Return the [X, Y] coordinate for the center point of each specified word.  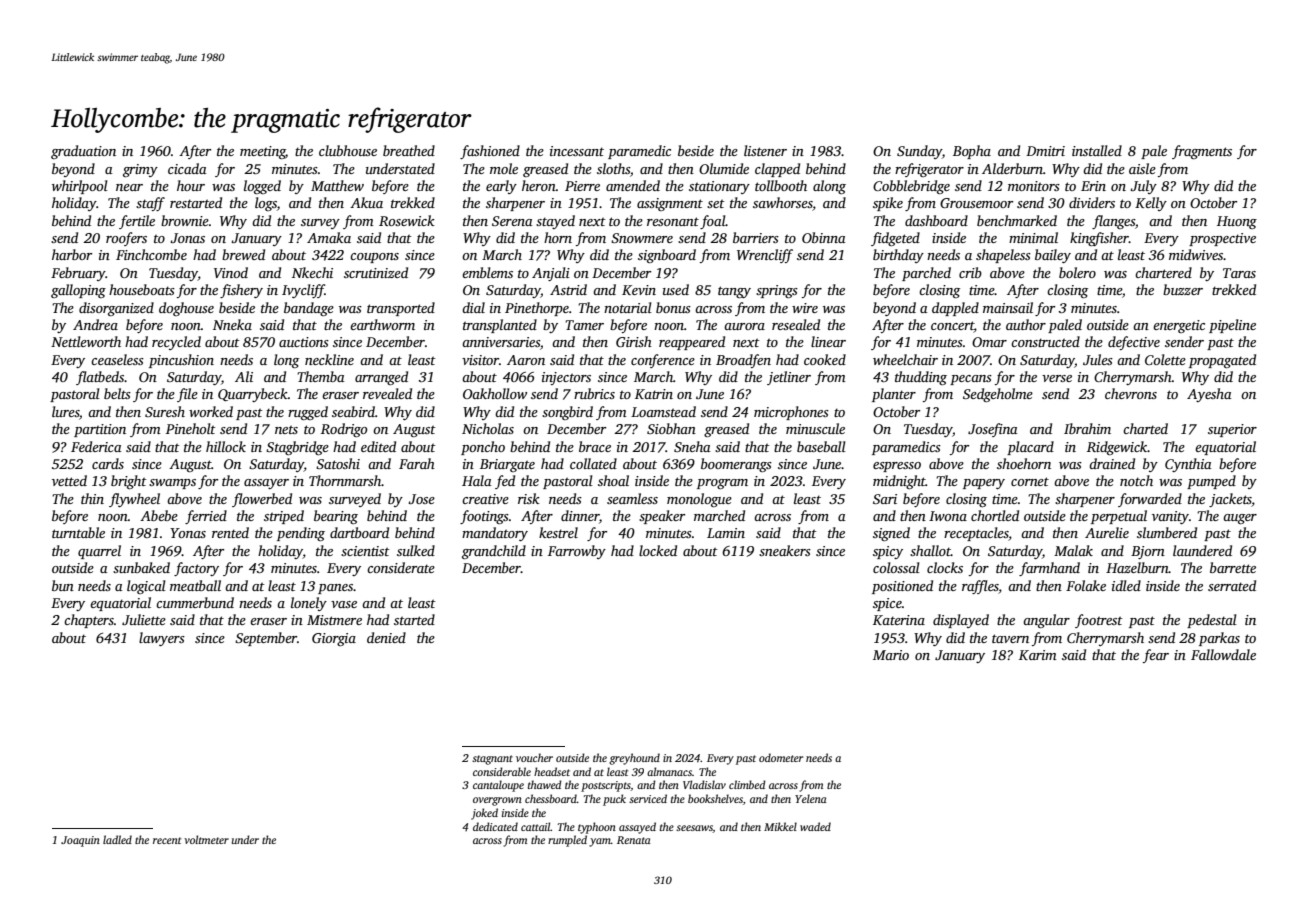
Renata [634, 840]
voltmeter [206, 839]
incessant [577, 151]
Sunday [919, 152]
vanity [1170, 517]
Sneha [692, 446]
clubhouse [348, 150]
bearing [336, 517]
